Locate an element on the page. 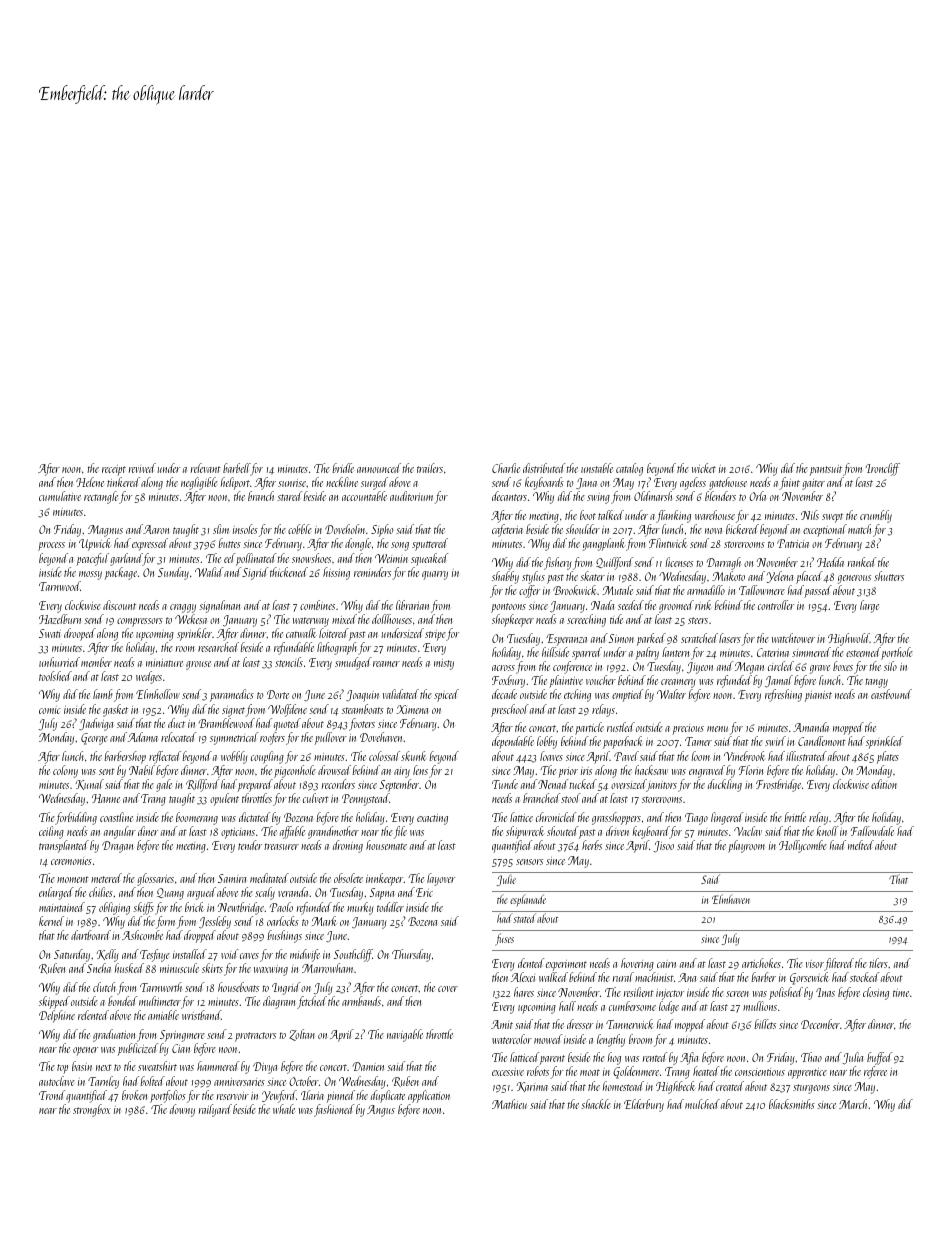 Image resolution: width=952 pixels, height=1233 pixels. quarry is located at coordinates (435, 575).
